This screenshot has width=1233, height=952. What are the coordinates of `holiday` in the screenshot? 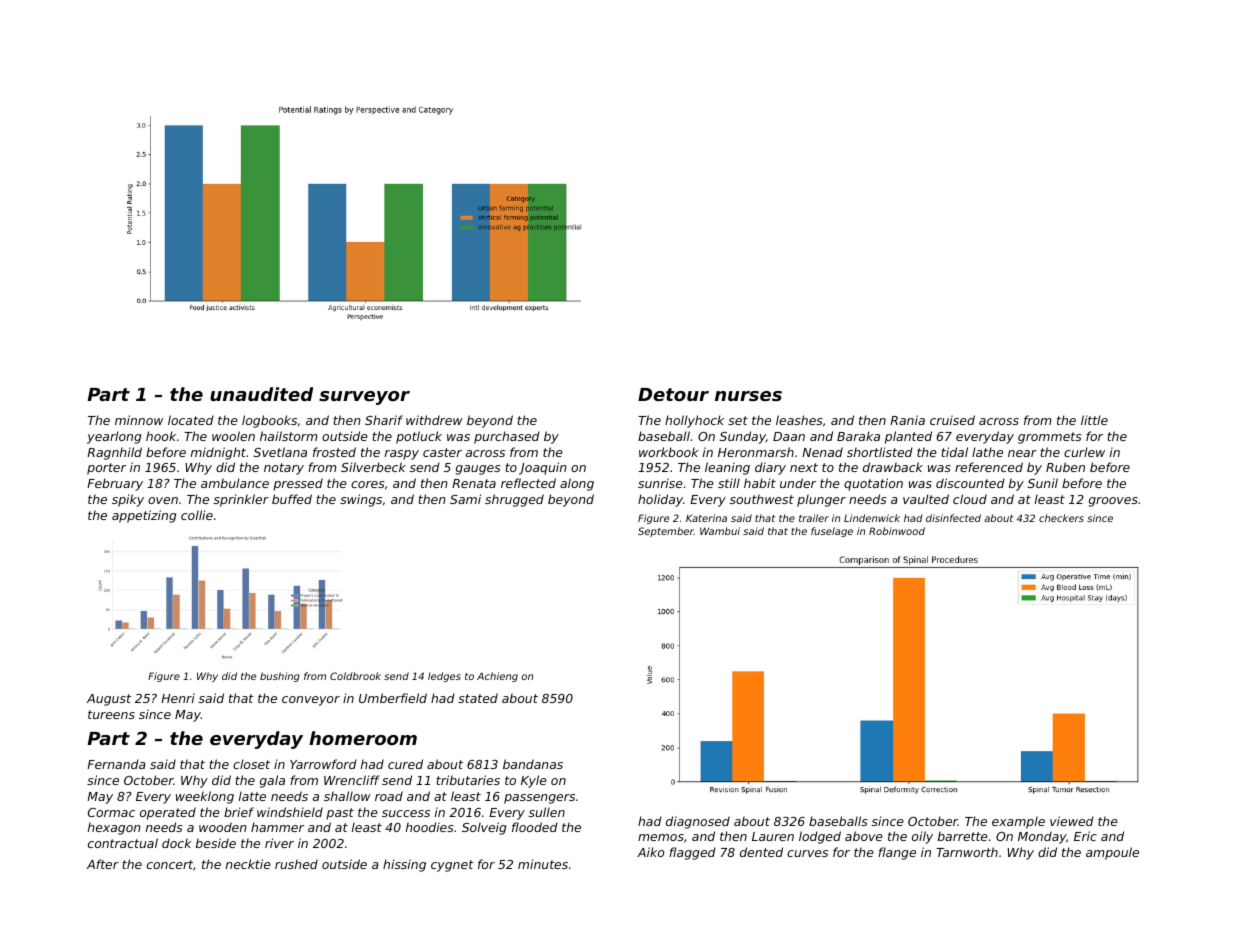 It's located at (660, 500).
